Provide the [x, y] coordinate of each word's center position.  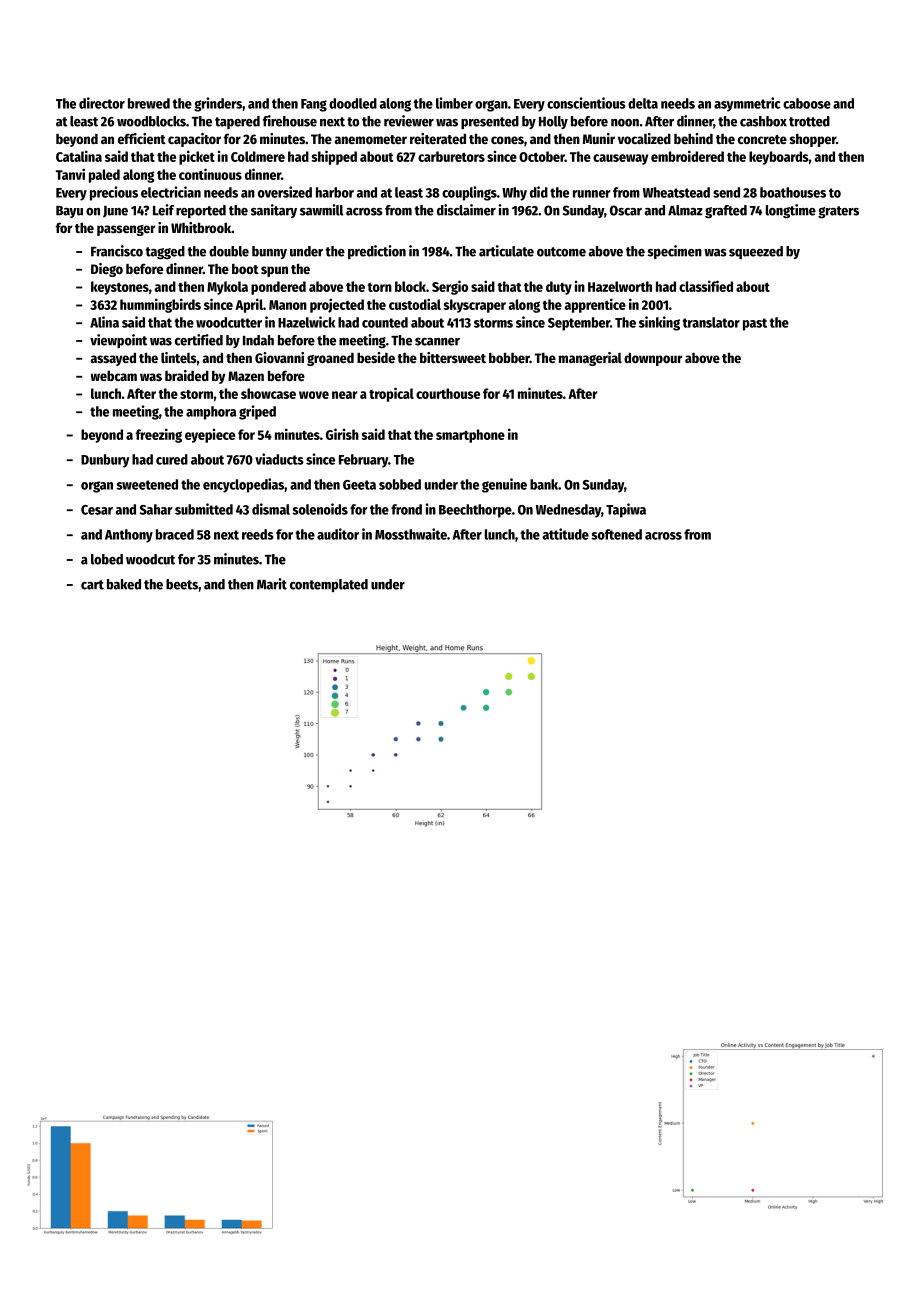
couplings [469, 193]
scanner [437, 342]
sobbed [400, 484]
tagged [165, 253]
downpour [653, 359]
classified [706, 286]
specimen [675, 252]
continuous [210, 174]
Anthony [129, 536]
